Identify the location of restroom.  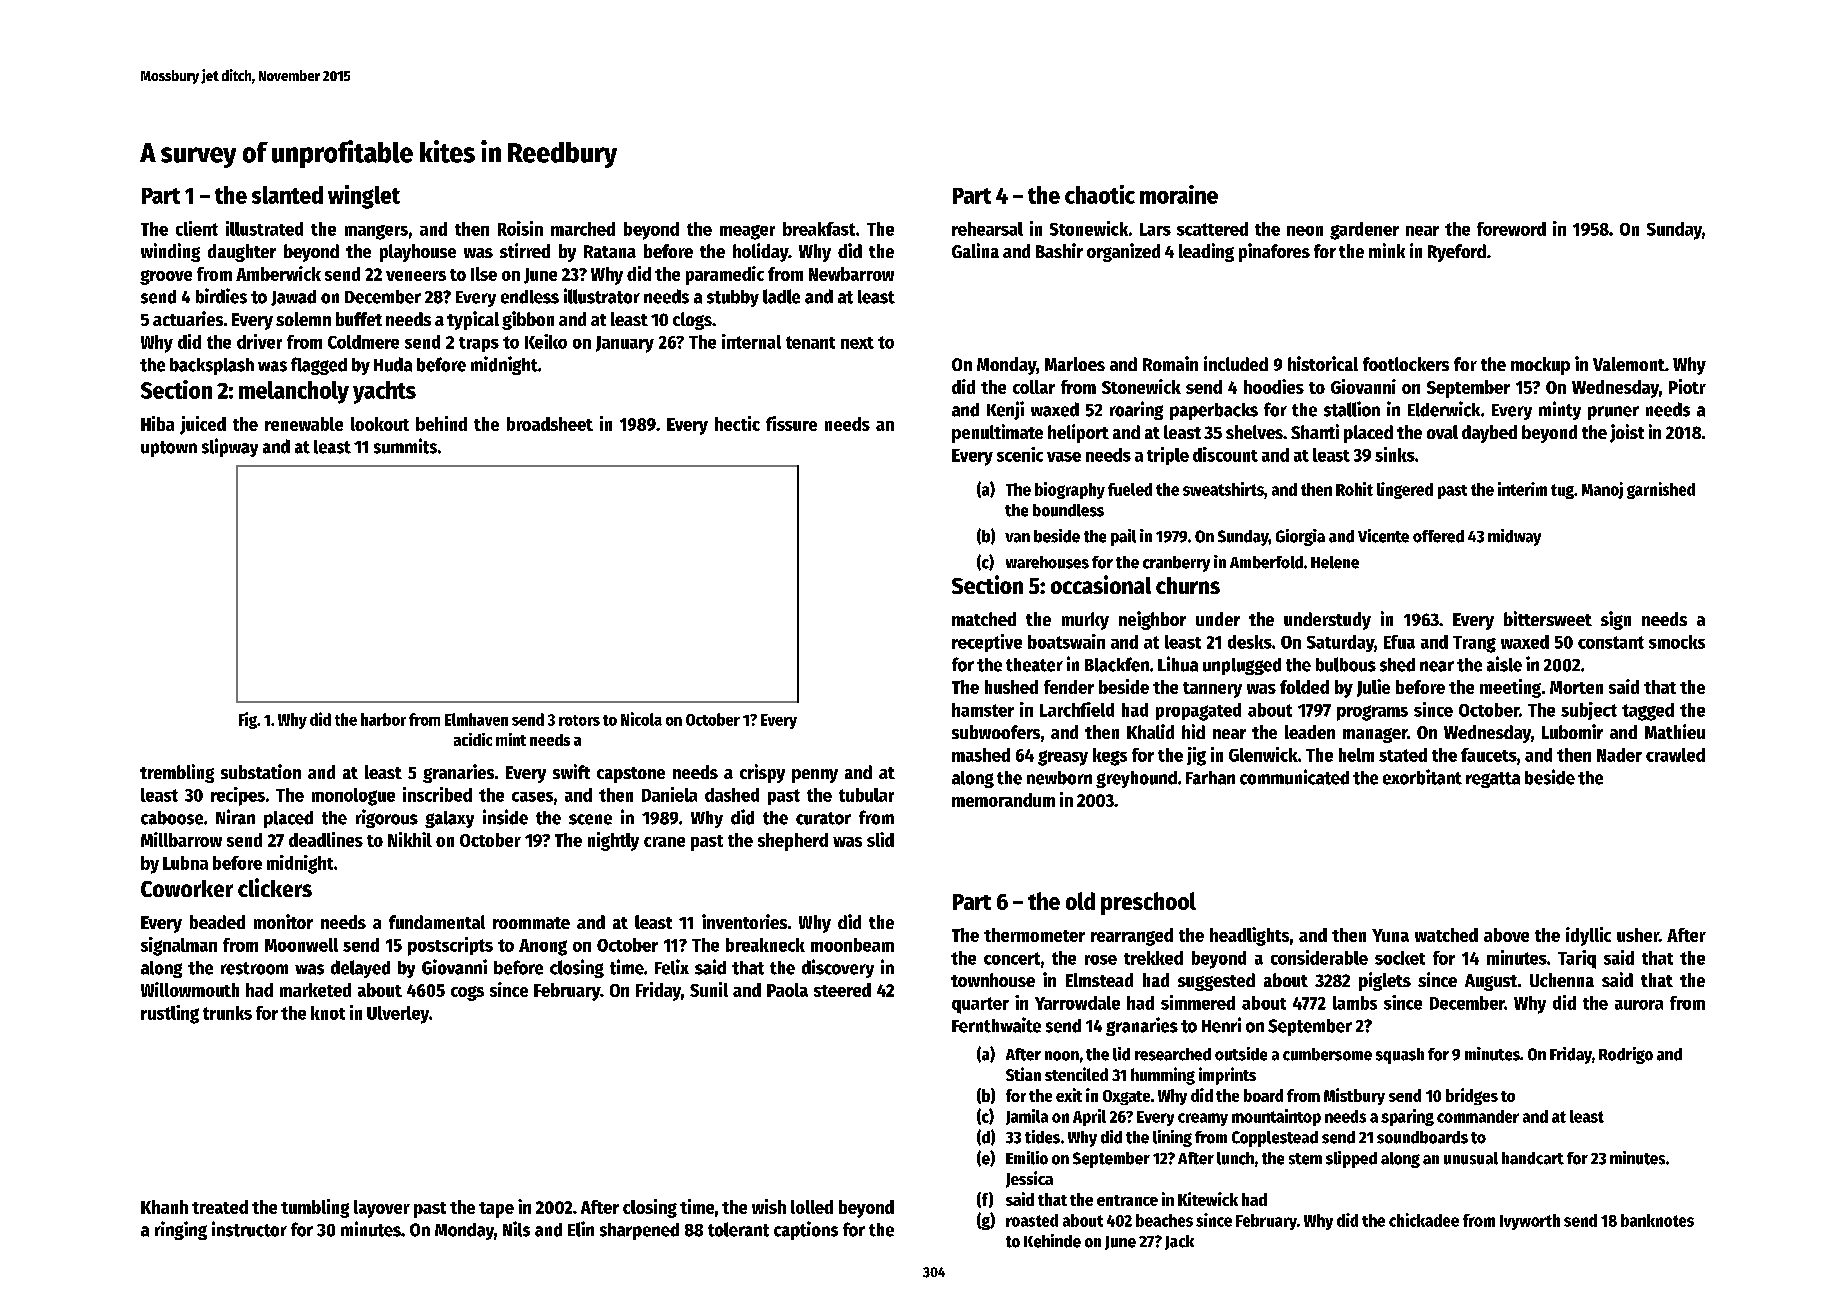
(254, 968).
